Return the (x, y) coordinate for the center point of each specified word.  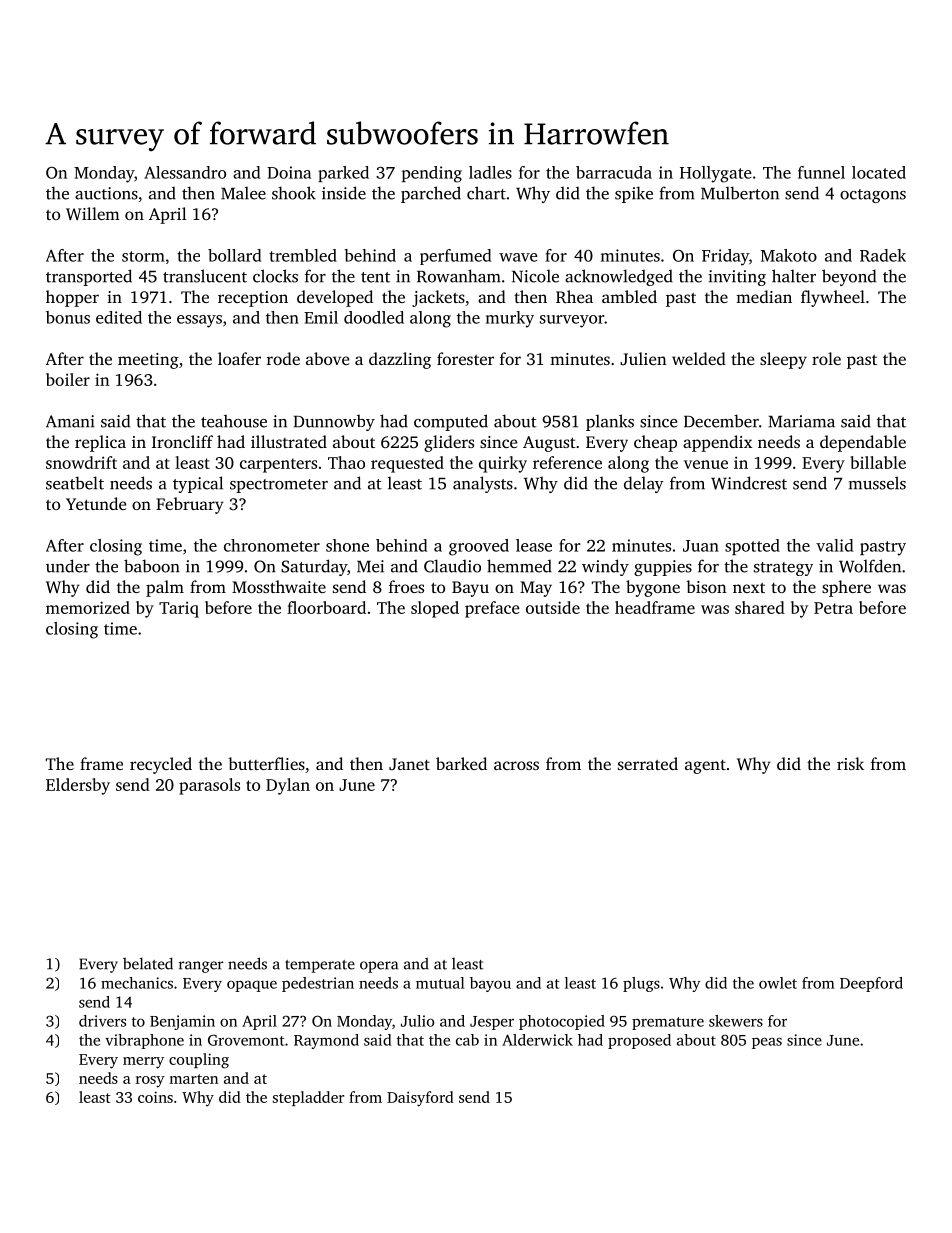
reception (253, 299)
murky (510, 319)
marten (193, 1079)
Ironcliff (182, 441)
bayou (490, 984)
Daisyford (420, 1099)
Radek (883, 255)
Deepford (871, 984)
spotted (752, 547)
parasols (209, 786)
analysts (483, 484)
